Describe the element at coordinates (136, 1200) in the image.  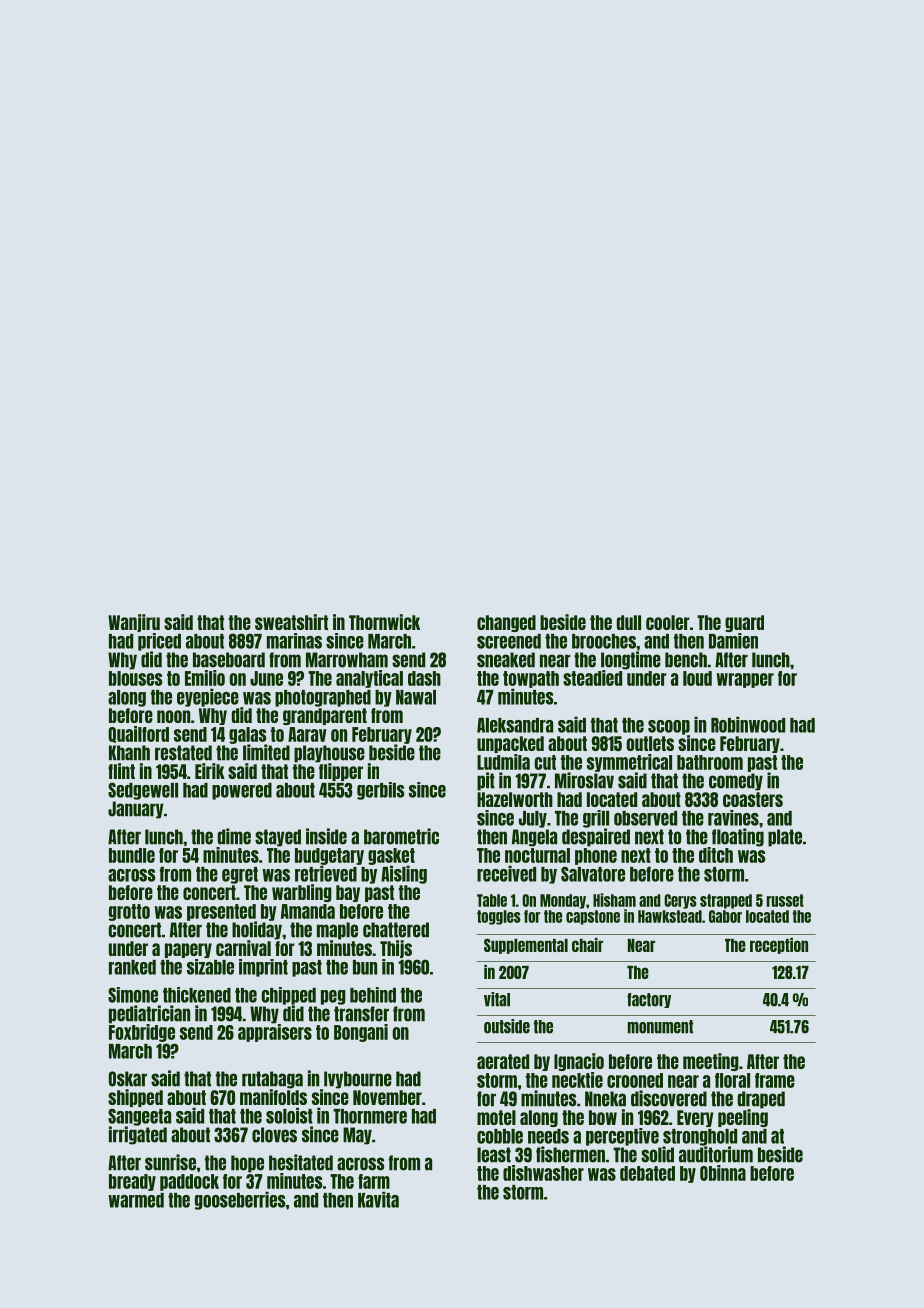
I see `warmed` at that location.
